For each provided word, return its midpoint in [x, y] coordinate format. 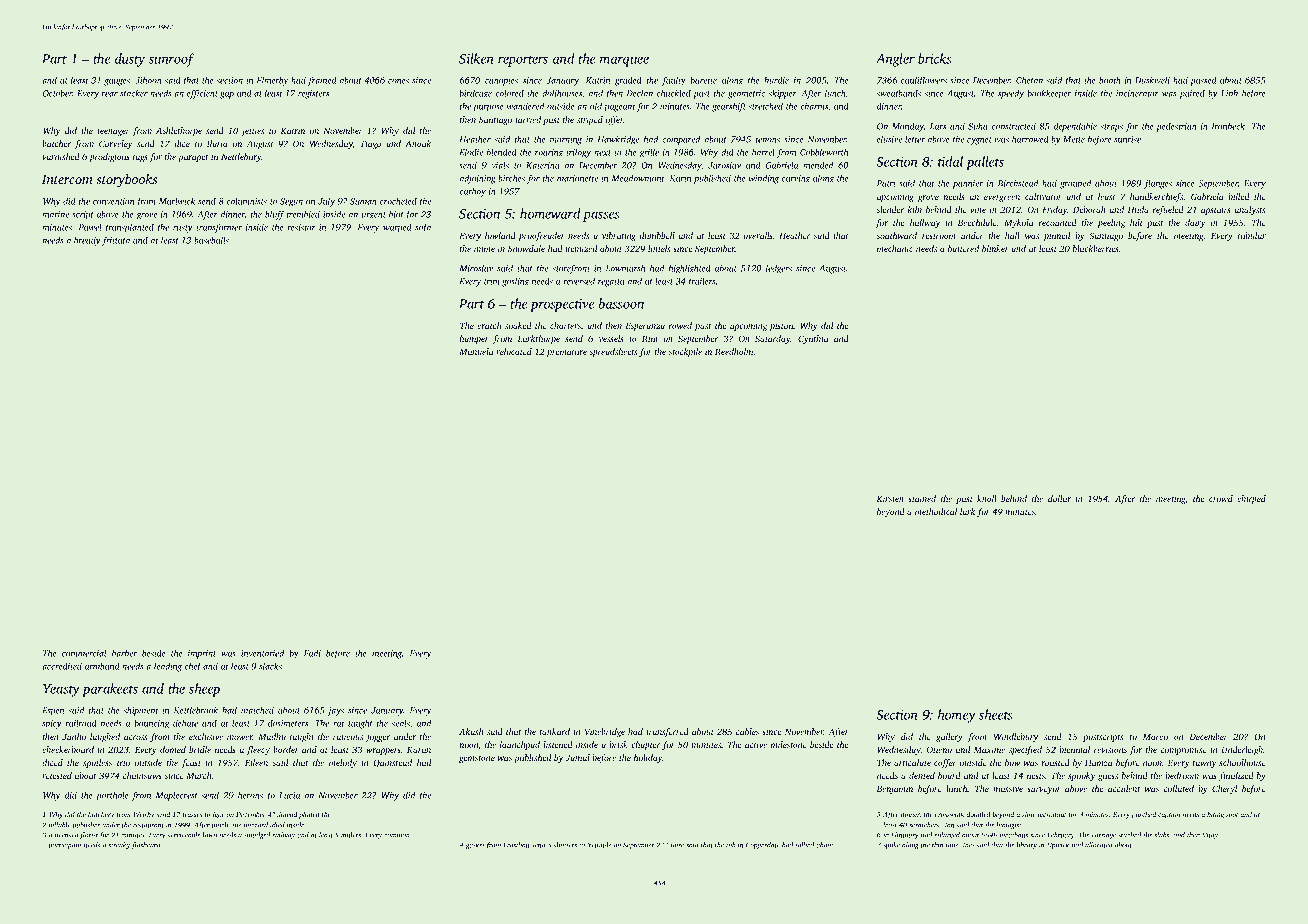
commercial [84, 653]
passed [1203, 81]
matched [257, 710]
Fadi [312, 653]
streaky [119, 845]
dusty [130, 60]
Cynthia [813, 339]
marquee [624, 61]
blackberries [1096, 248]
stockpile [685, 352]
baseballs [211, 240]
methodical [936, 511]
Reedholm [734, 351]
